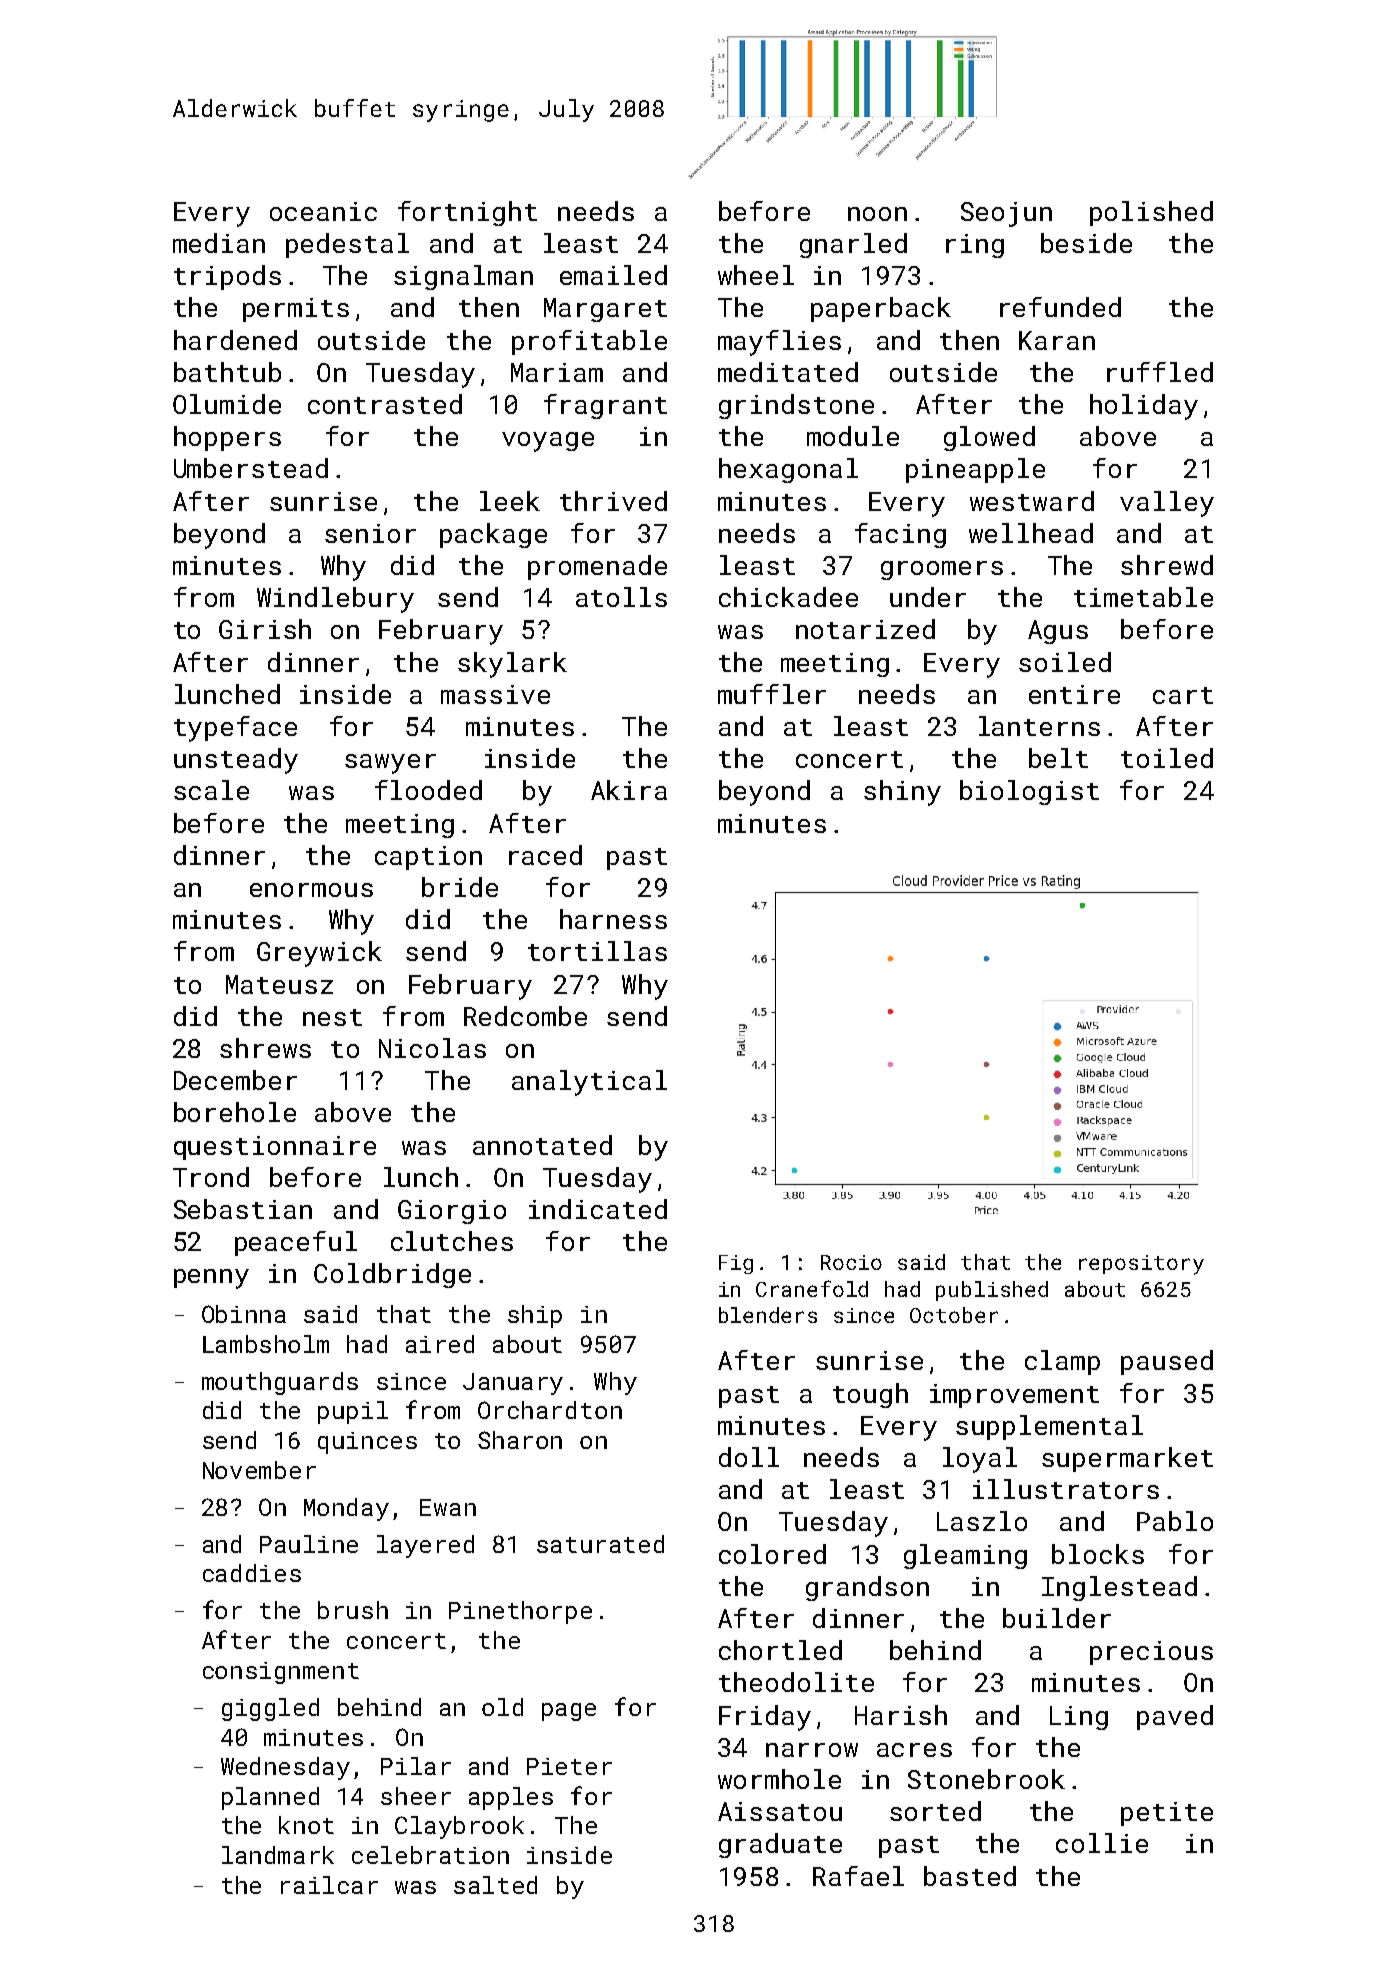 This image has width=1386, height=1969. What do you see at coordinates (877, 214) in the image?
I see `noon` at bounding box center [877, 214].
